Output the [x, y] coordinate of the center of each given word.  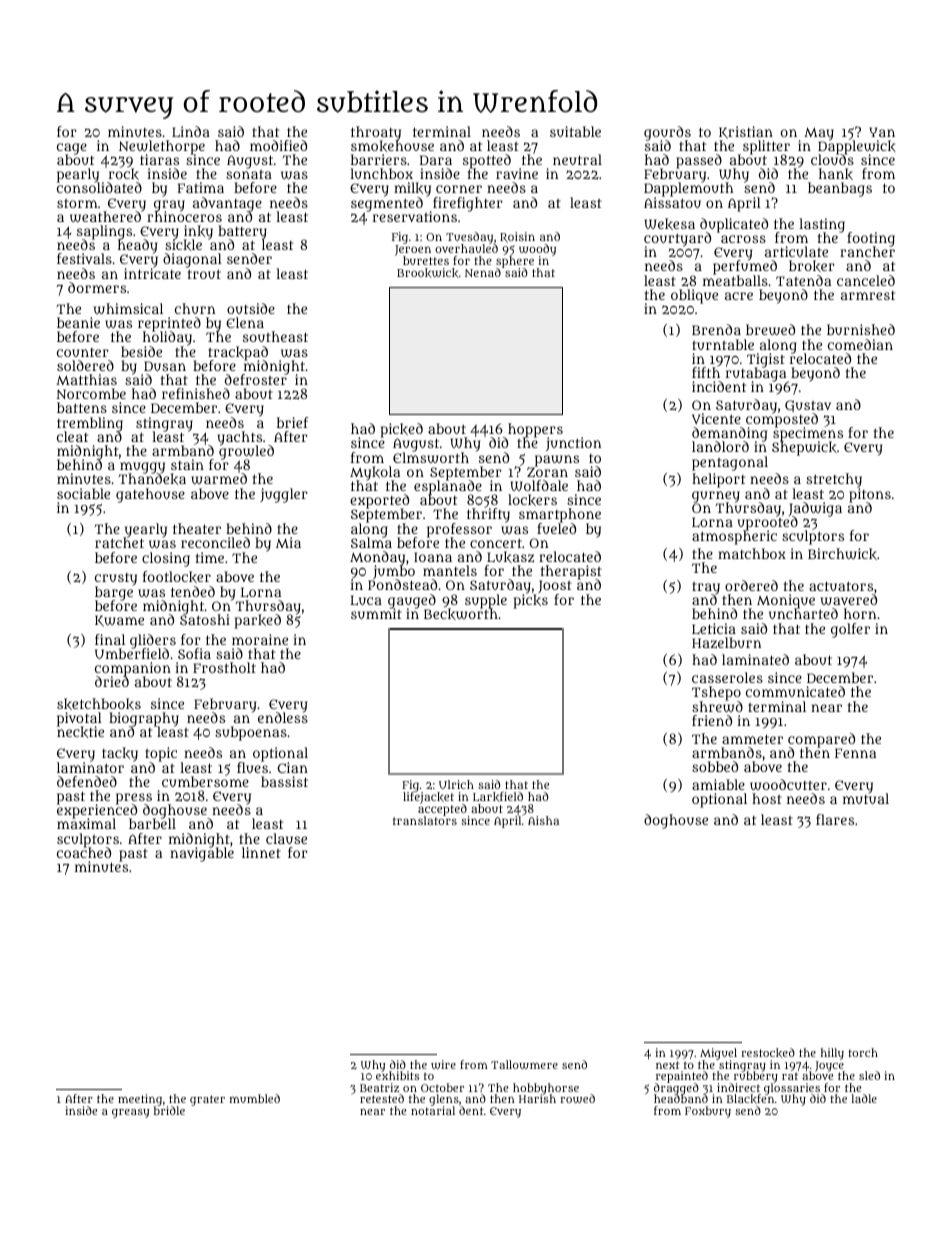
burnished [861, 329]
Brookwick [428, 273]
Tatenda [803, 280]
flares [835, 819]
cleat [72, 436]
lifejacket [428, 798]
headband [681, 1099]
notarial [433, 1111]
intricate [152, 273]
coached [84, 852]
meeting [140, 1100]
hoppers [535, 430]
